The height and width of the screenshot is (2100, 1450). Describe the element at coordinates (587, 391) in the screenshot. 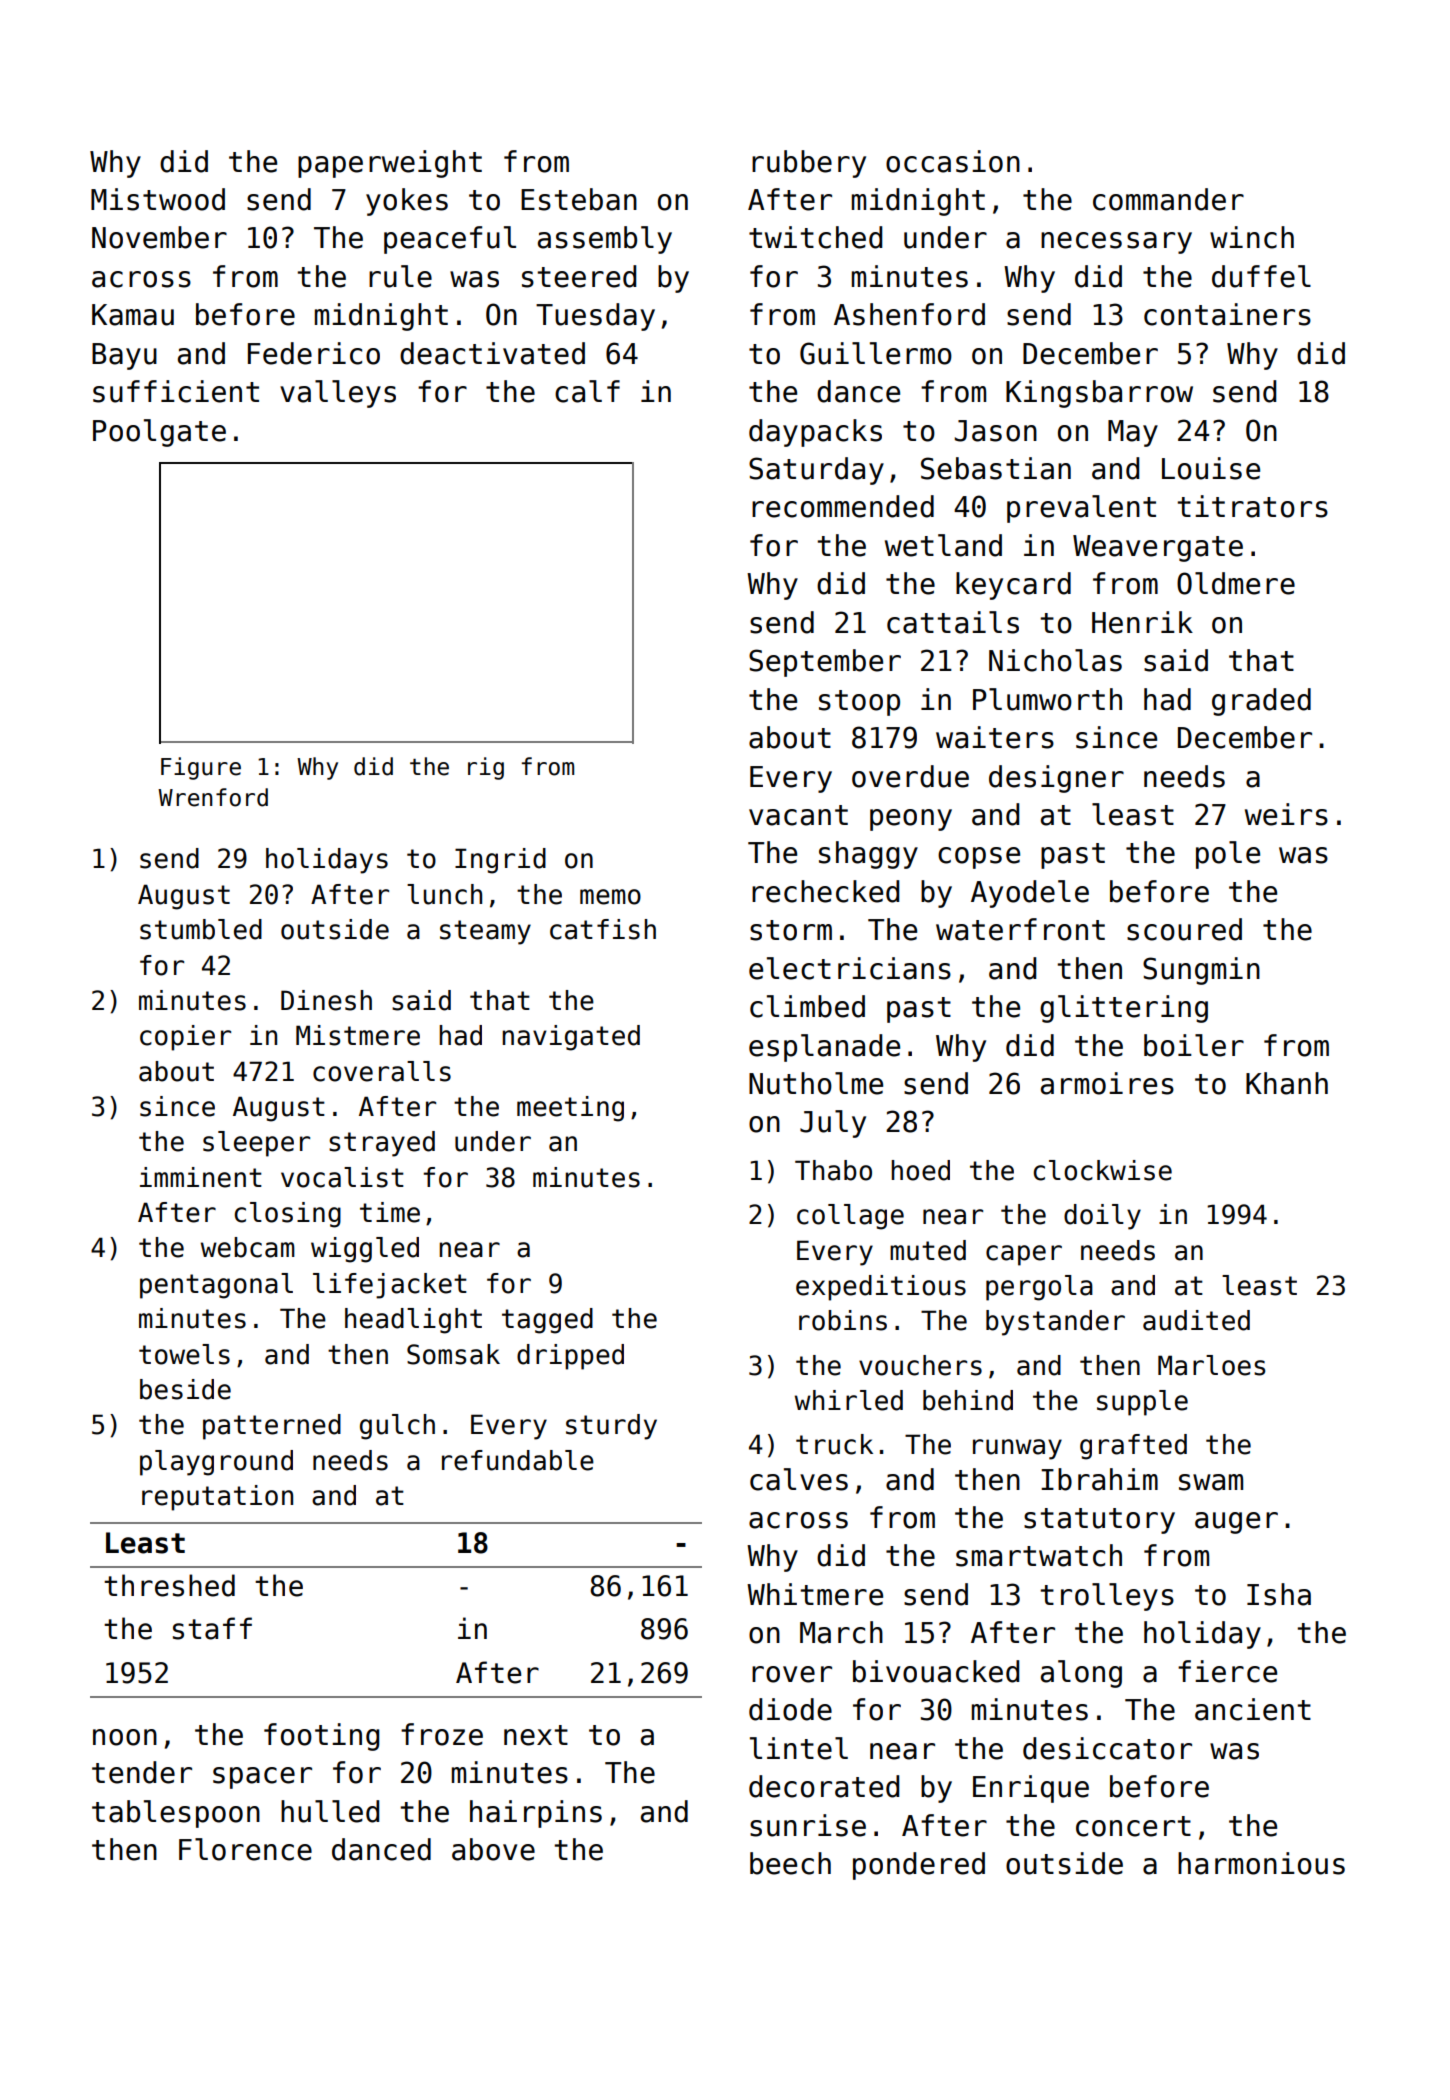

I see `calf` at that location.
